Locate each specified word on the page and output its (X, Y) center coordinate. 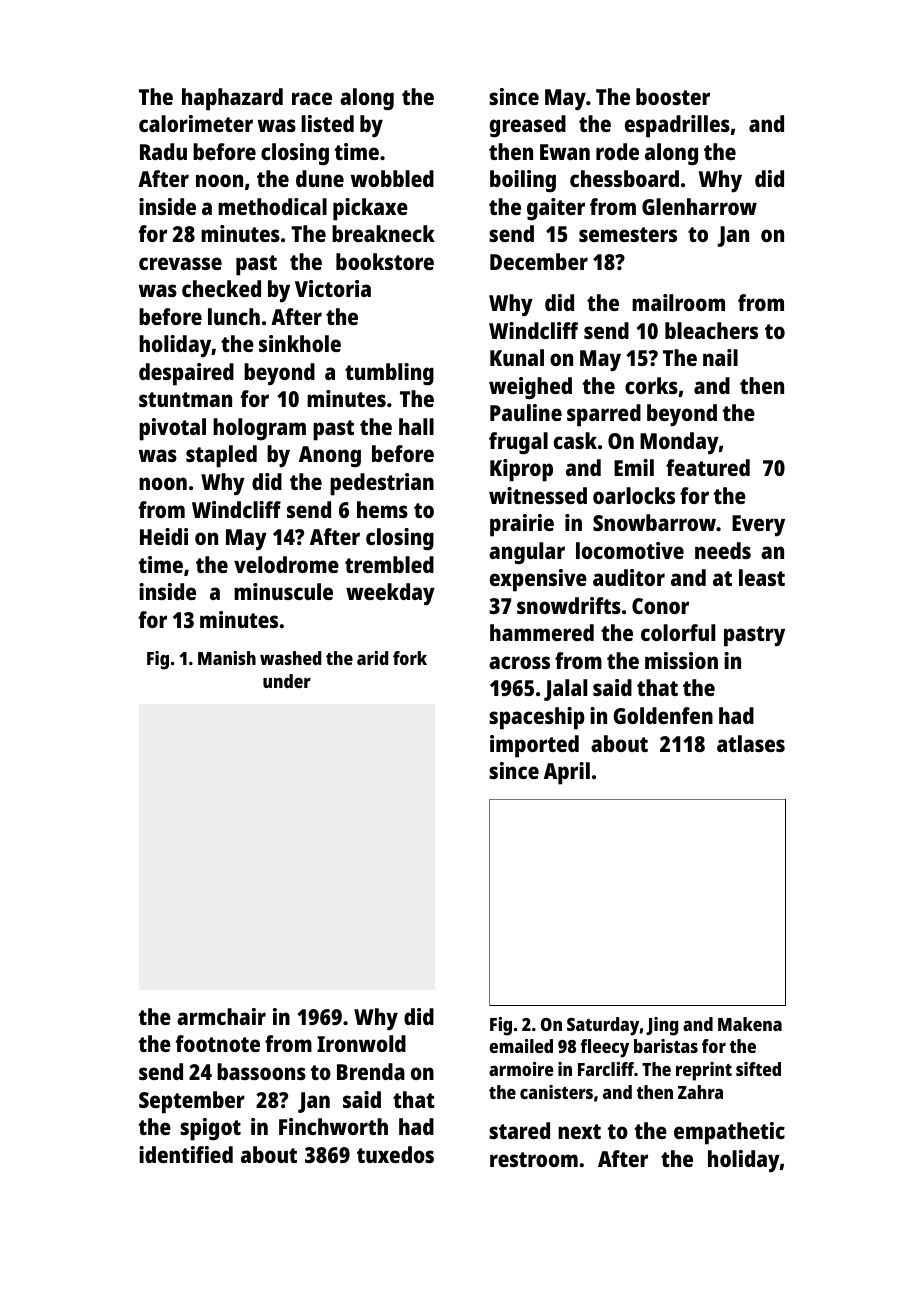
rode (617, 151)
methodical (272, 206)
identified (186, 1154)
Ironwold (361, 1043)
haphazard (232, 99)
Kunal (517, 357)
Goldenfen (663, 715)
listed (327, 123)
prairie (522, 525)
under (287, 681)
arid (372, 658)
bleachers (711, 330)
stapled (221, 456)
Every (758, 526)
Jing (662, 1026)
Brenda (371, 1071)
